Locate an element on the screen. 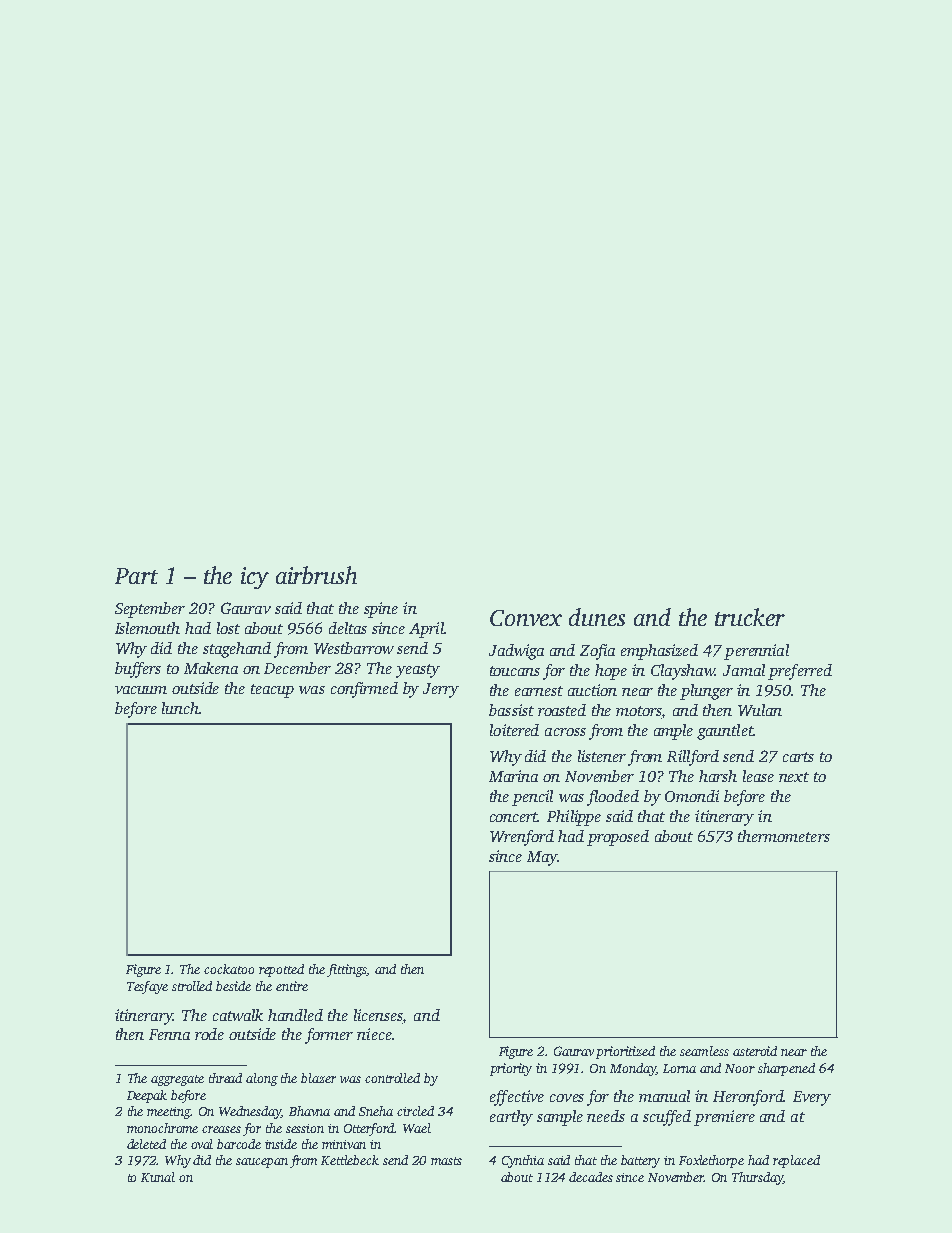 The height and width of the screenshot is (1233, 952). airbrush is located at coordinates (316, 575).
